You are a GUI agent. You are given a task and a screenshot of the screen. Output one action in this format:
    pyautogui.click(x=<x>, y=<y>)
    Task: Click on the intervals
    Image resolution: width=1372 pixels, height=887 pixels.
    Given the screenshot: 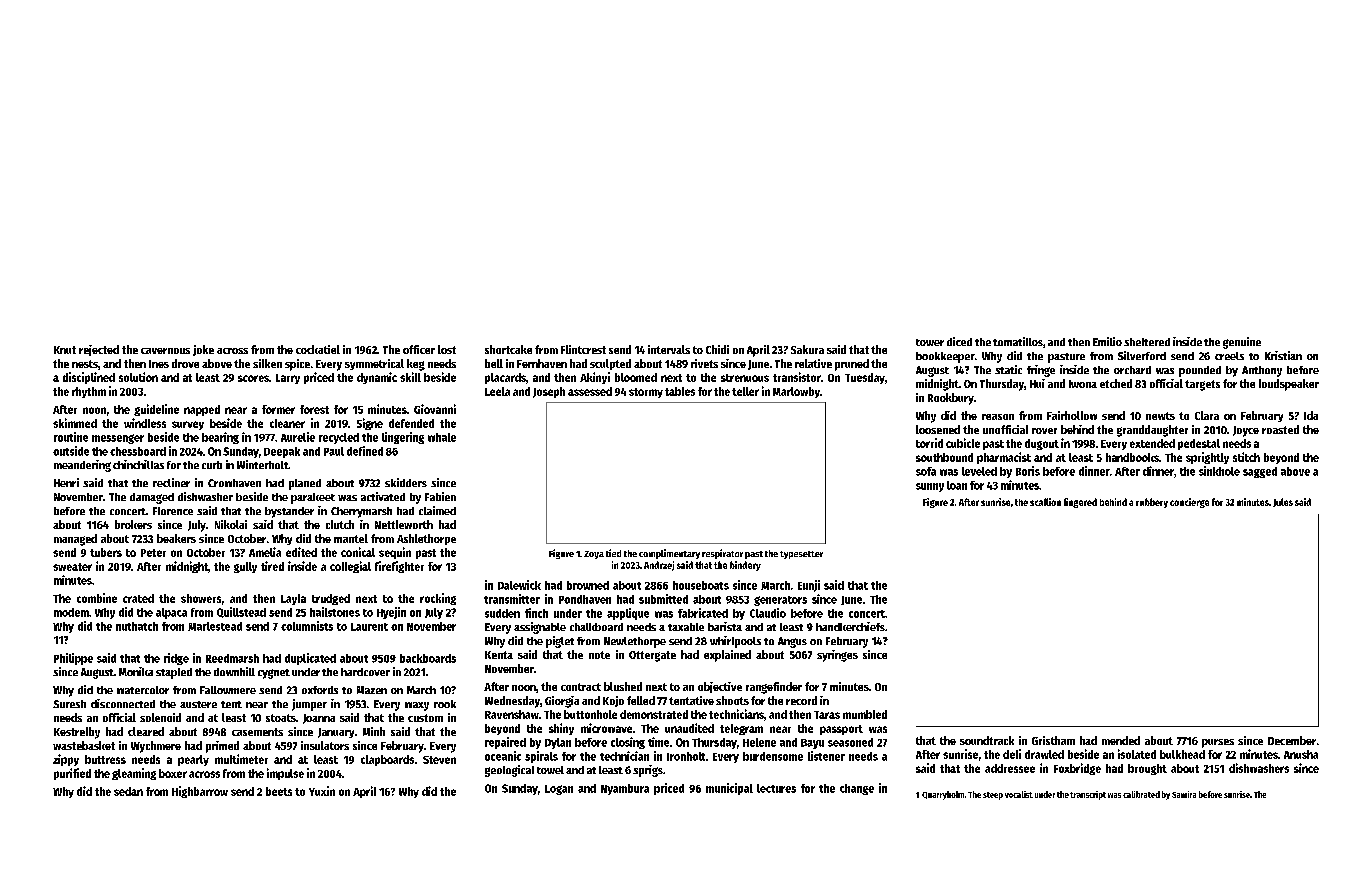 What is the action you would take?
    pyautogui.click(x=669, y=349)
